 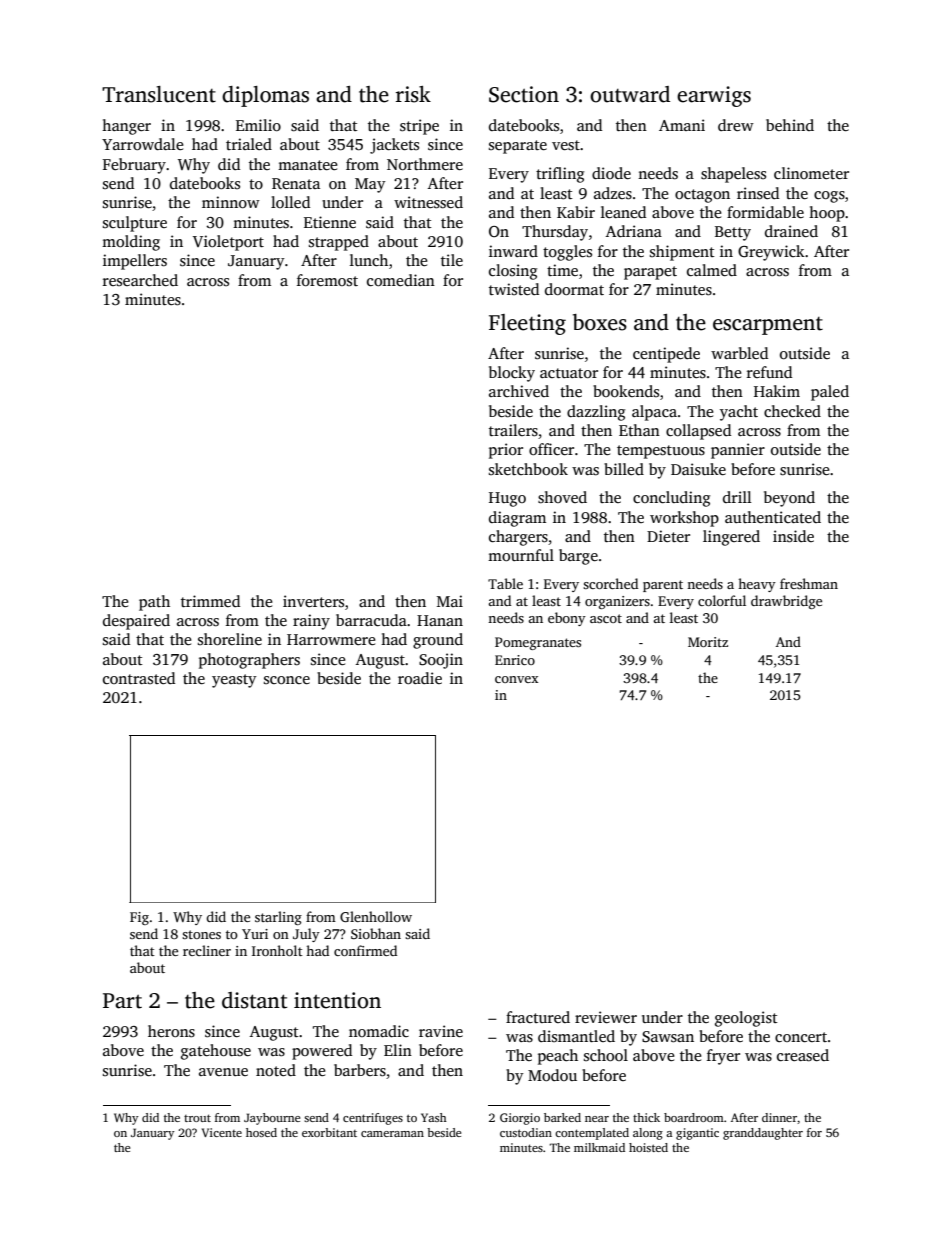 I want to click on minnow, so click(x=231, y=202).
